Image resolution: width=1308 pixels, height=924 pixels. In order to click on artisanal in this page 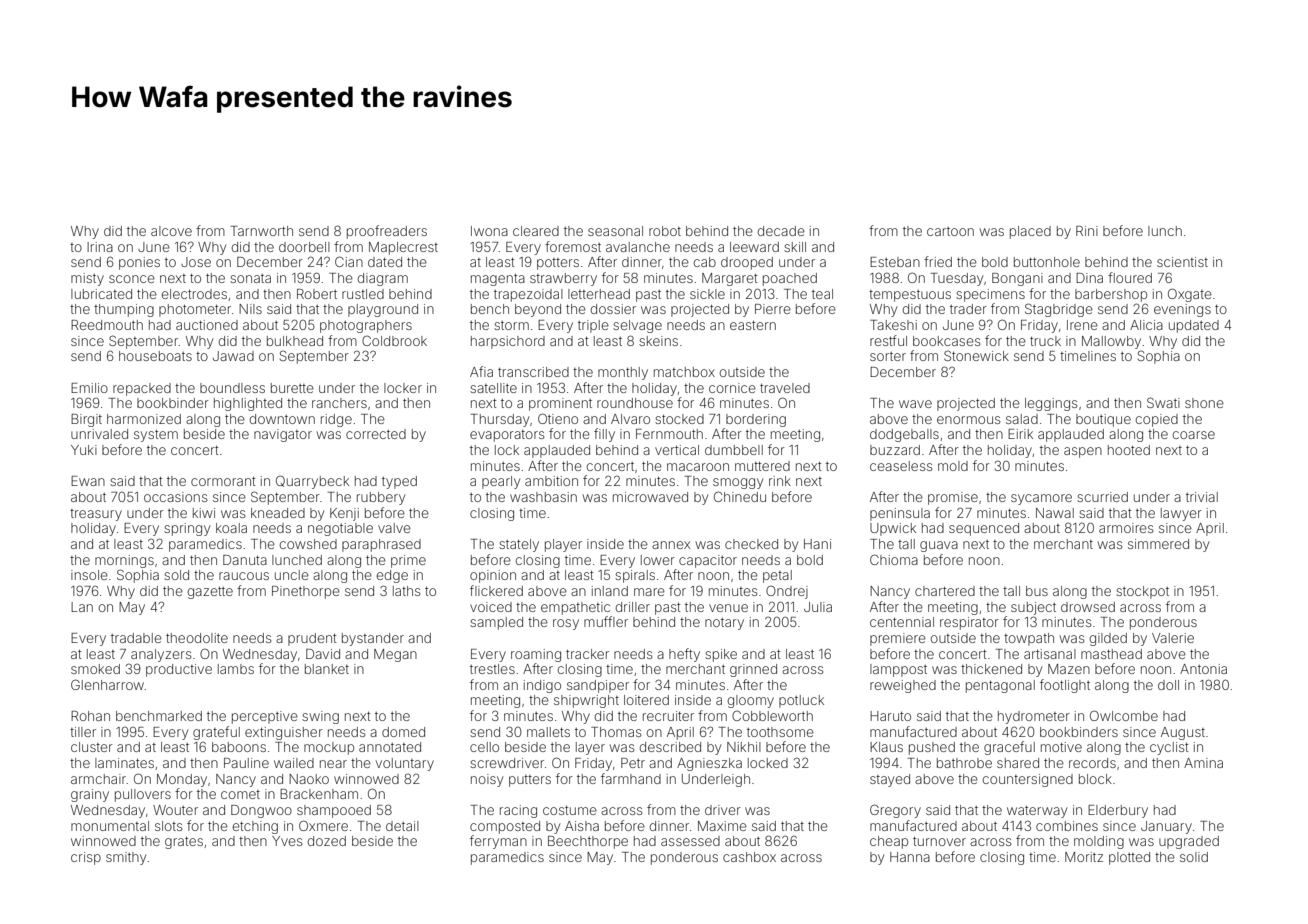, I will do `click(1050, 654)`.
